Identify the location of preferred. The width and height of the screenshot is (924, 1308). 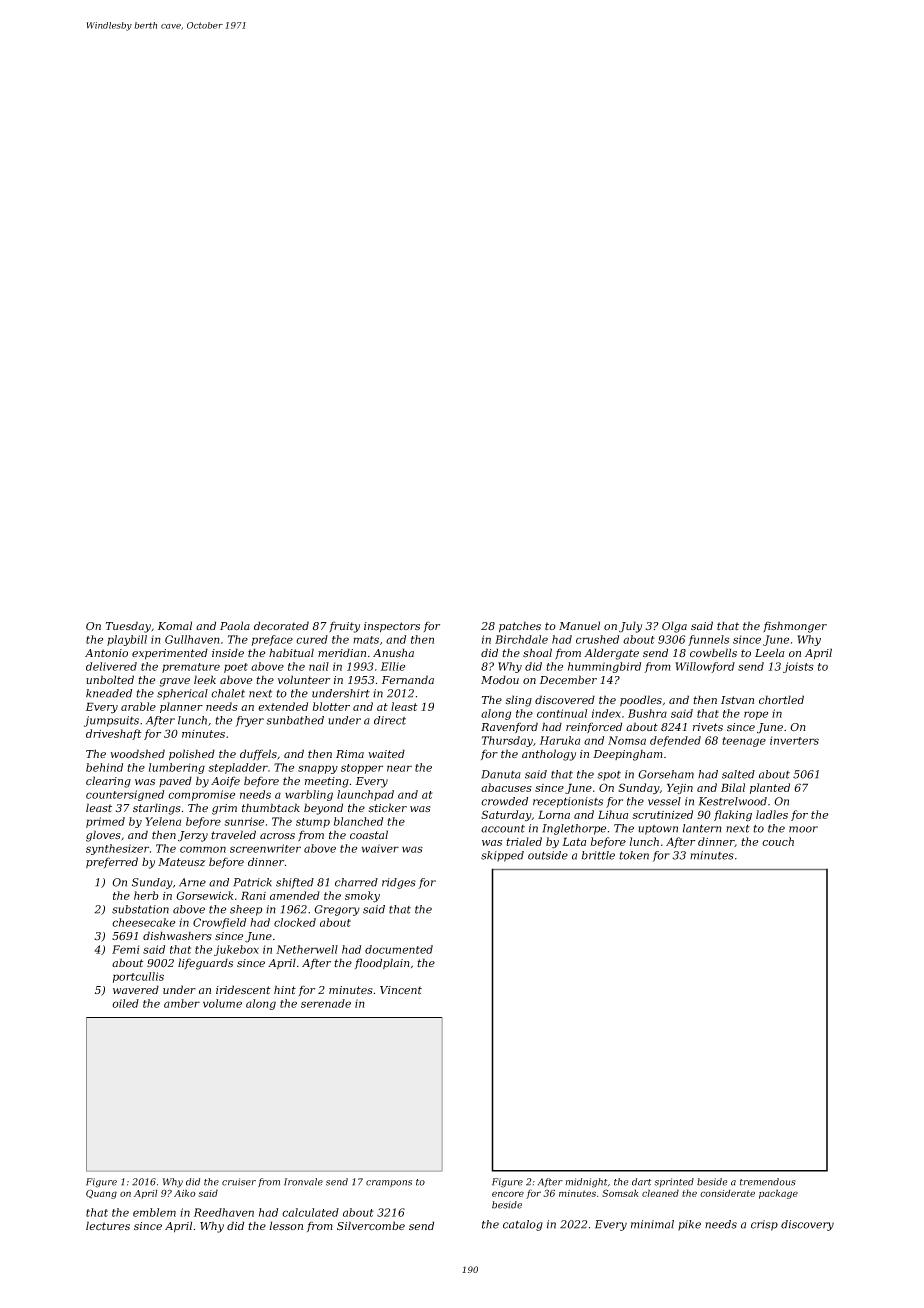
(112, 862).
